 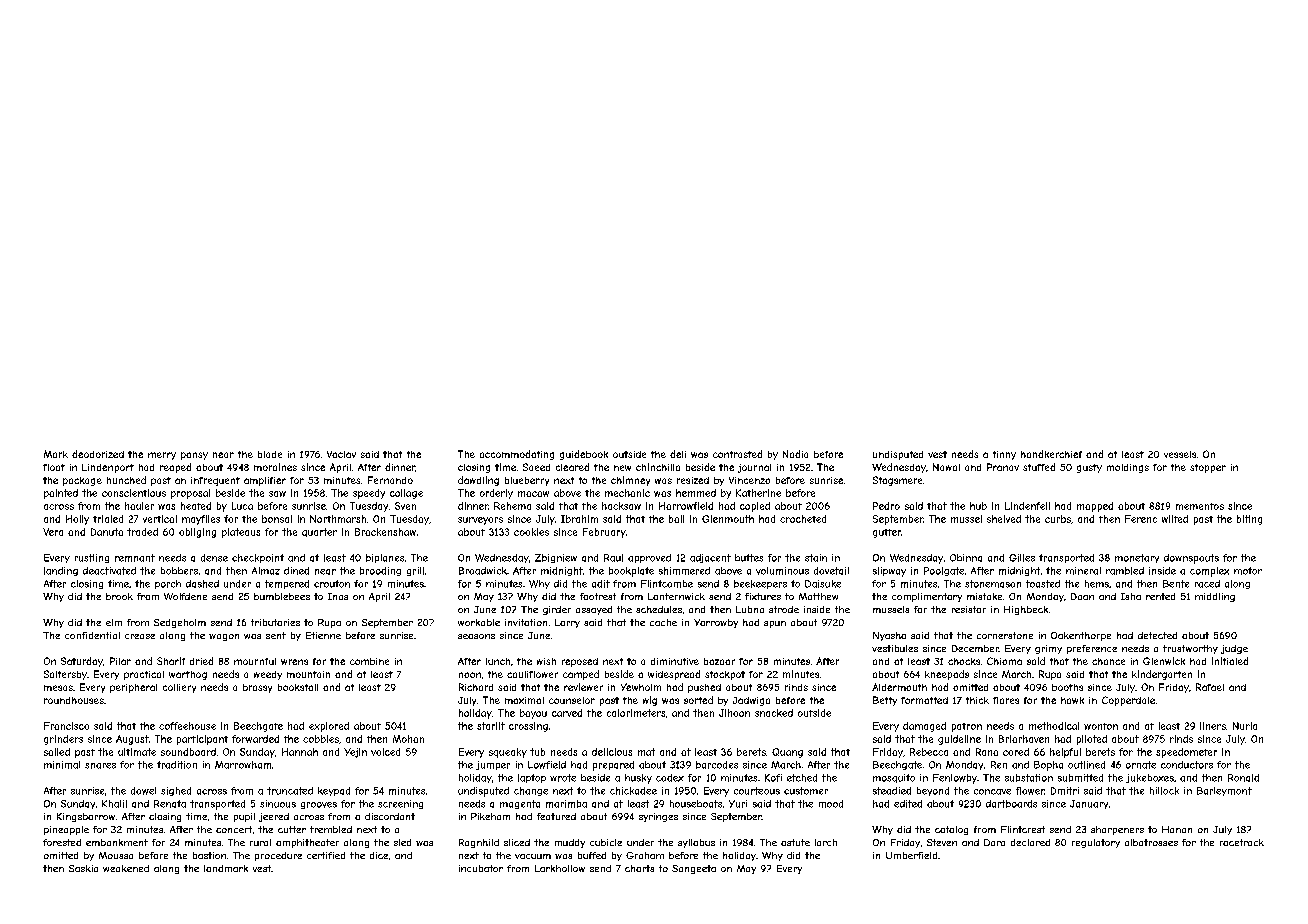 What do you see at coordinates (1186, 753) in the document?
I see `speedometer` at bounding box center [1186, 753].
